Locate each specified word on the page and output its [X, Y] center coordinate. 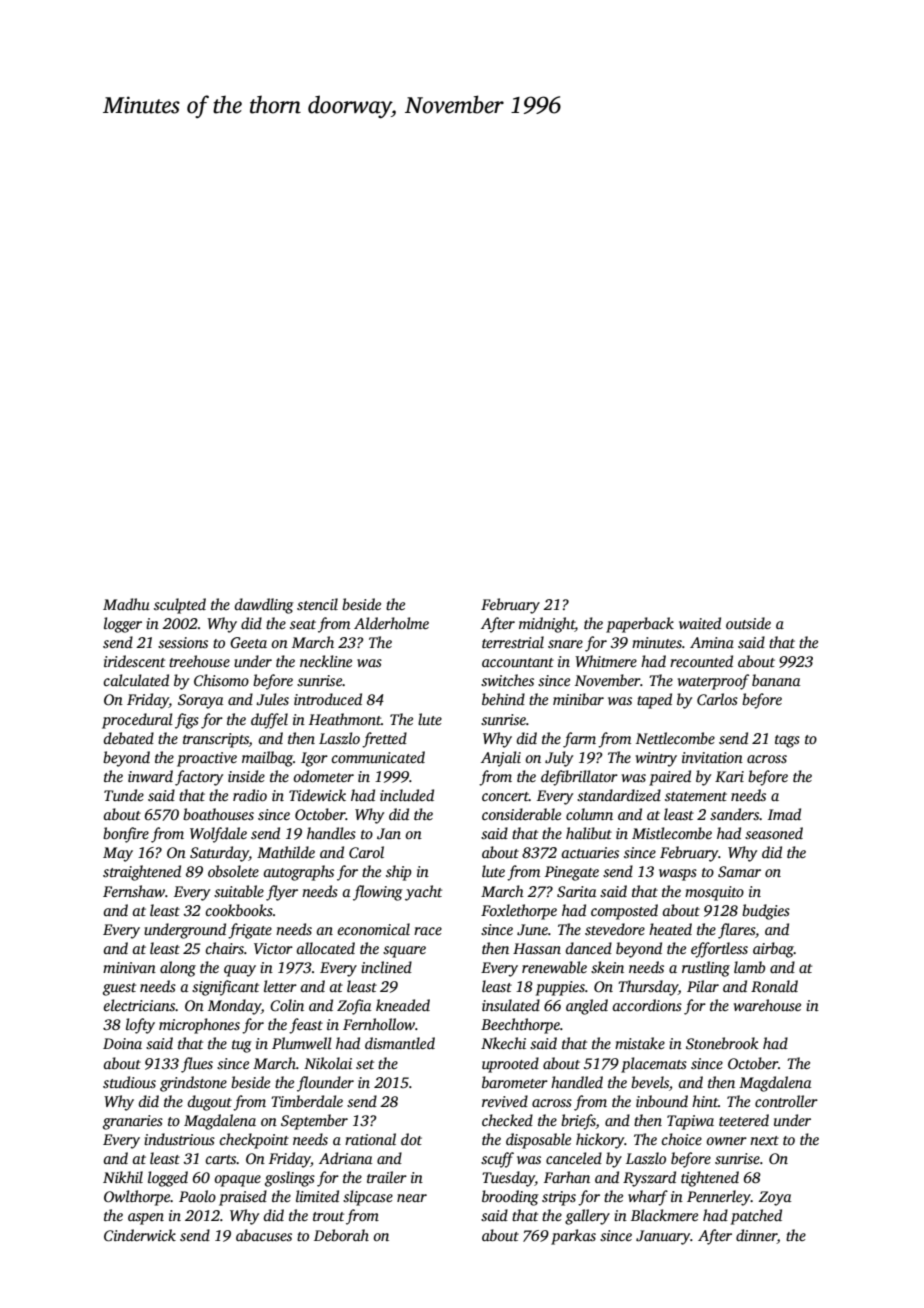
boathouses [218, 814]
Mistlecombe [672, 833]
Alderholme [391, 623]
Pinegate [572, 873]
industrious [179, 1139]
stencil [317, 604]
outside [748, 623]
